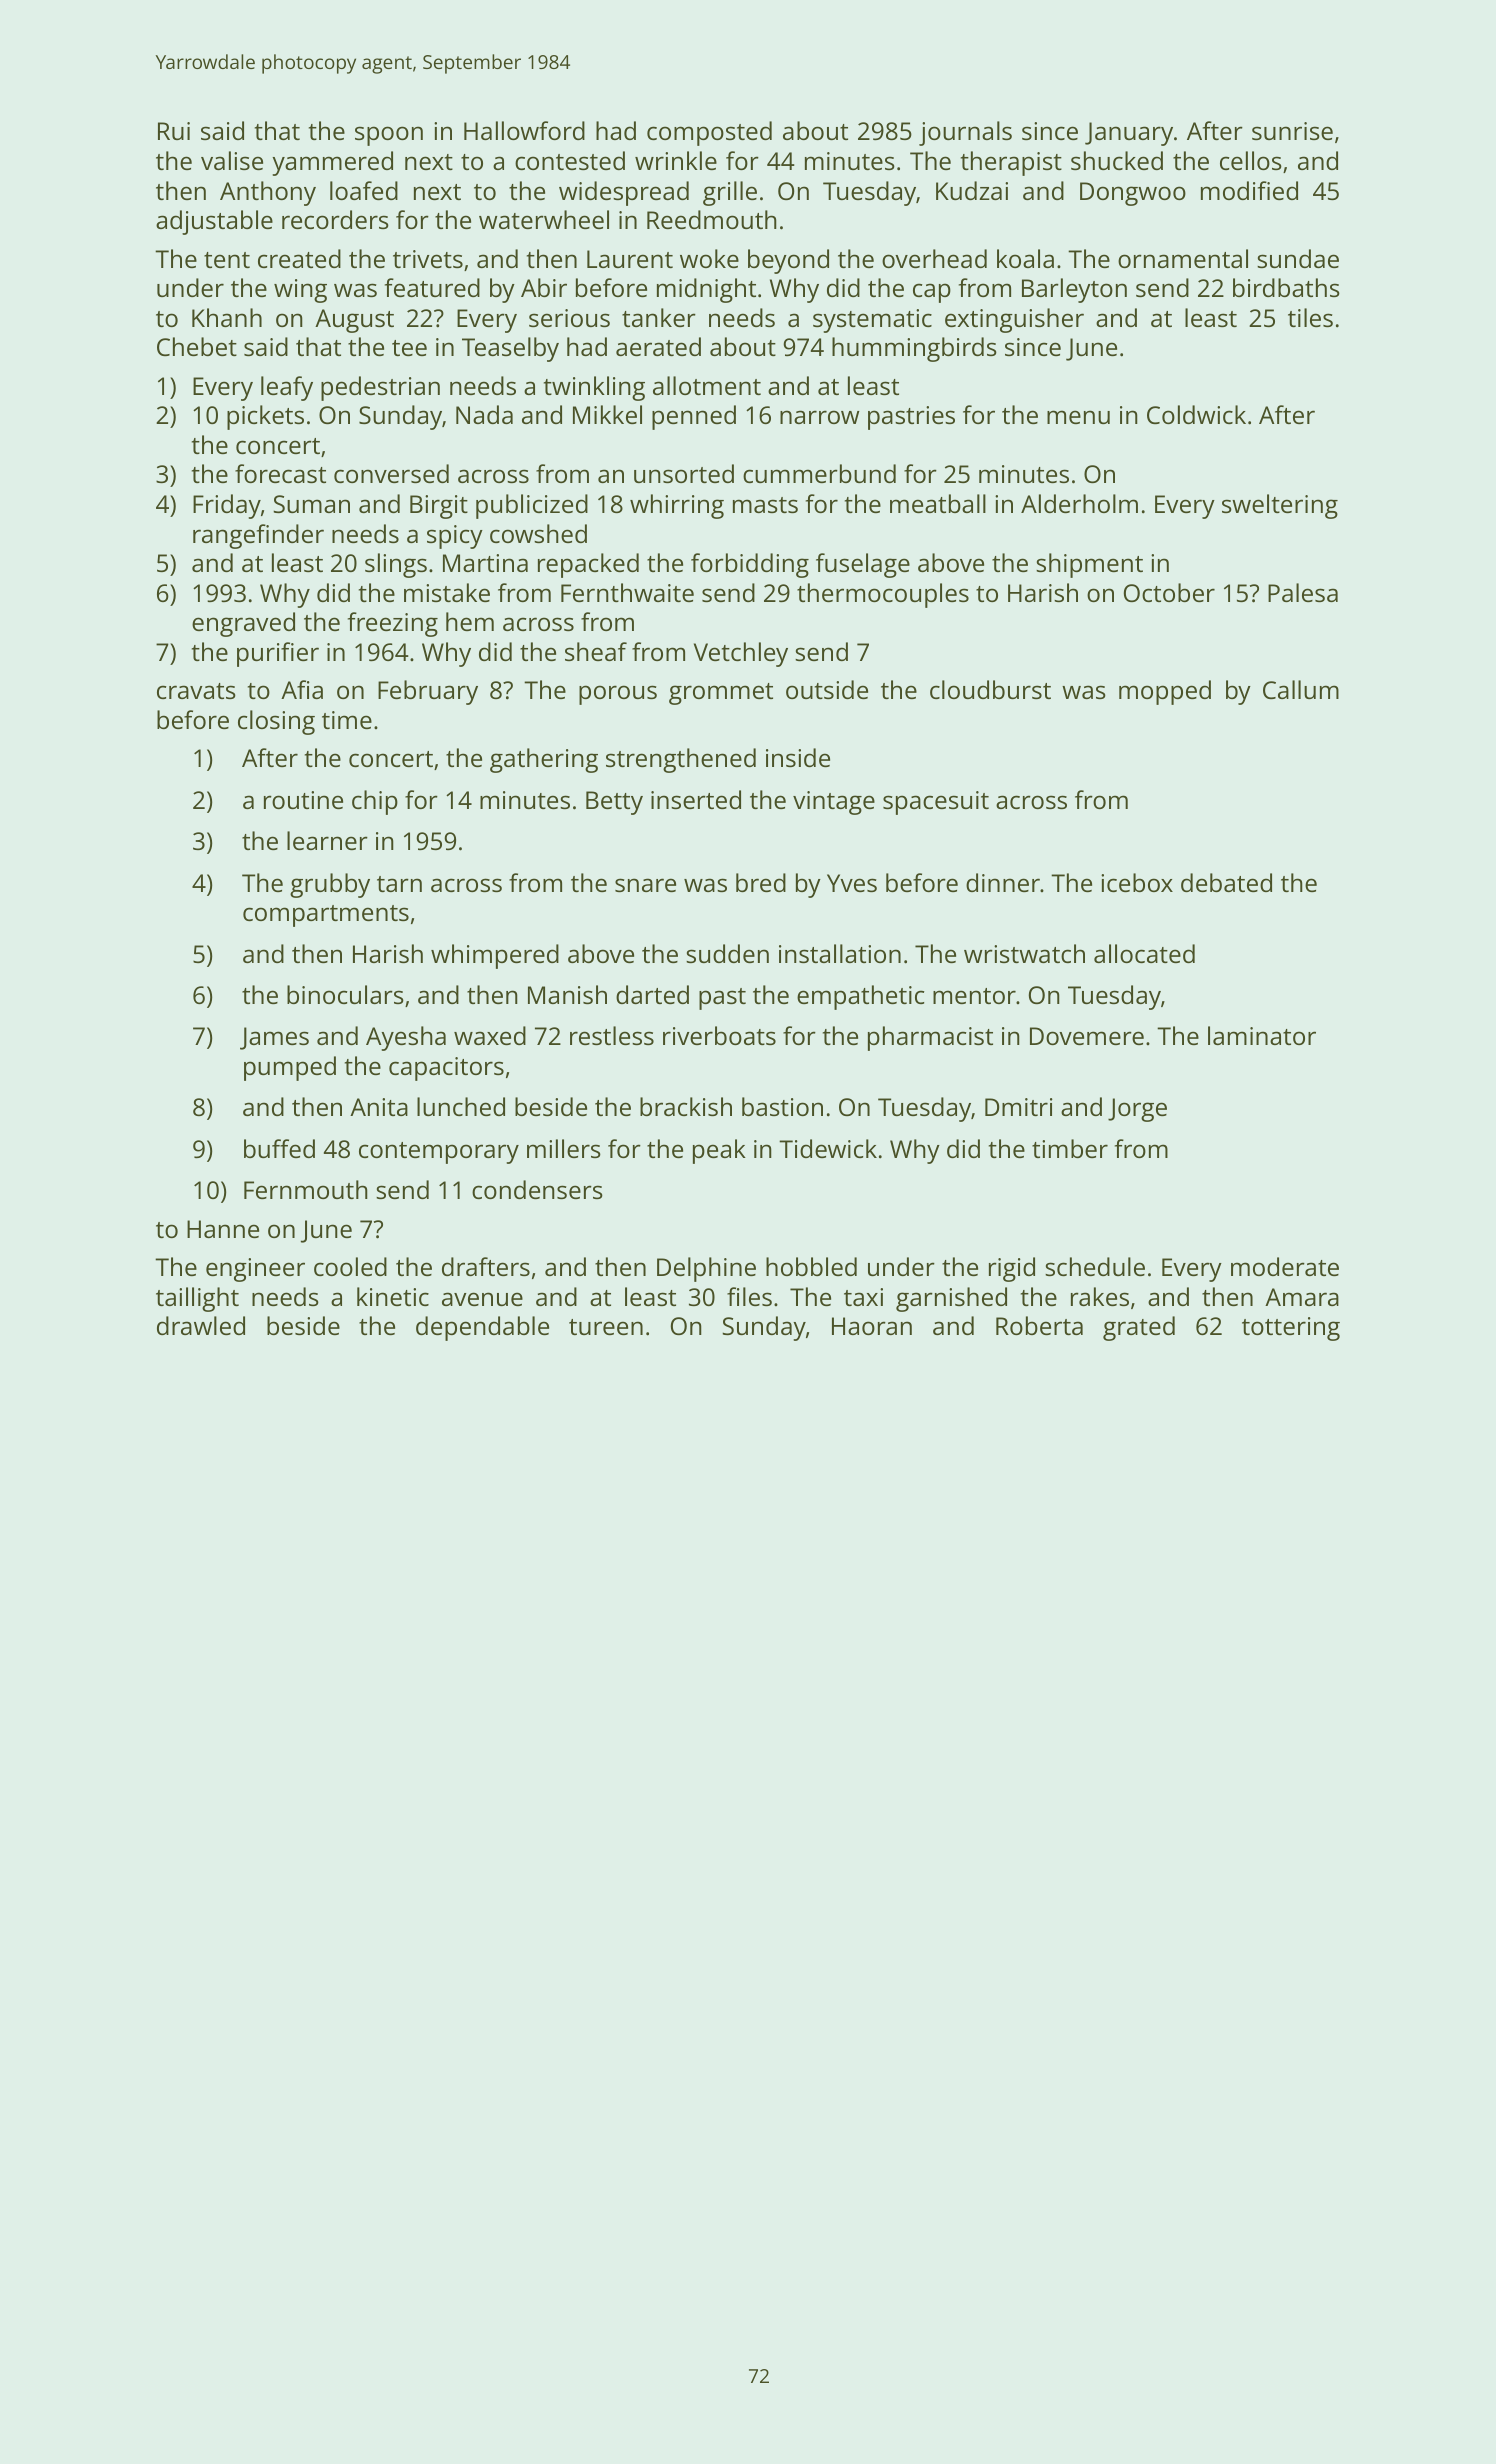  Describe the element at coordinates (1117, 160) in the screenshot. I see `shucked` at that location.
